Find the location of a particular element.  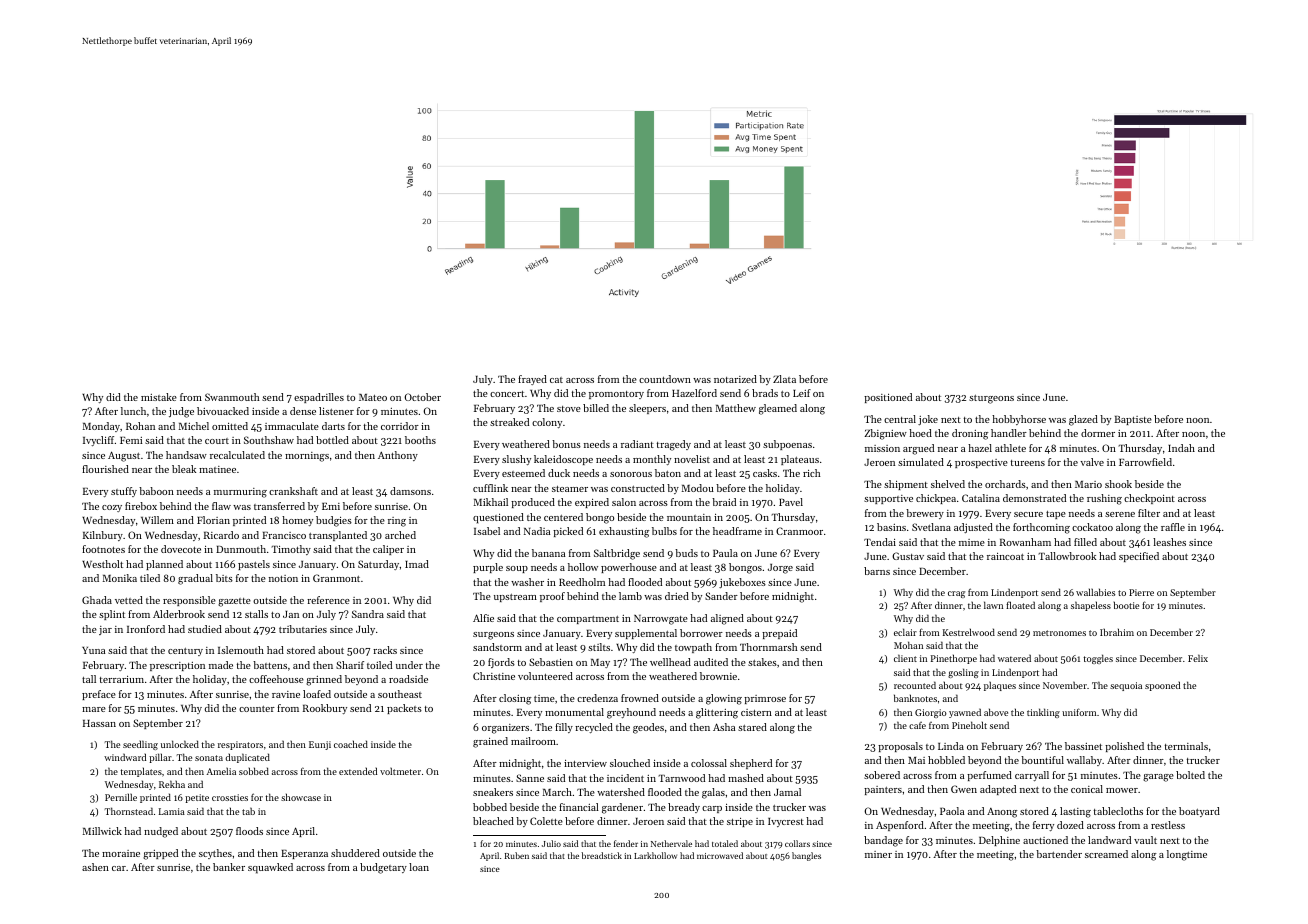

lamb is located at coordinates (630, 596).
